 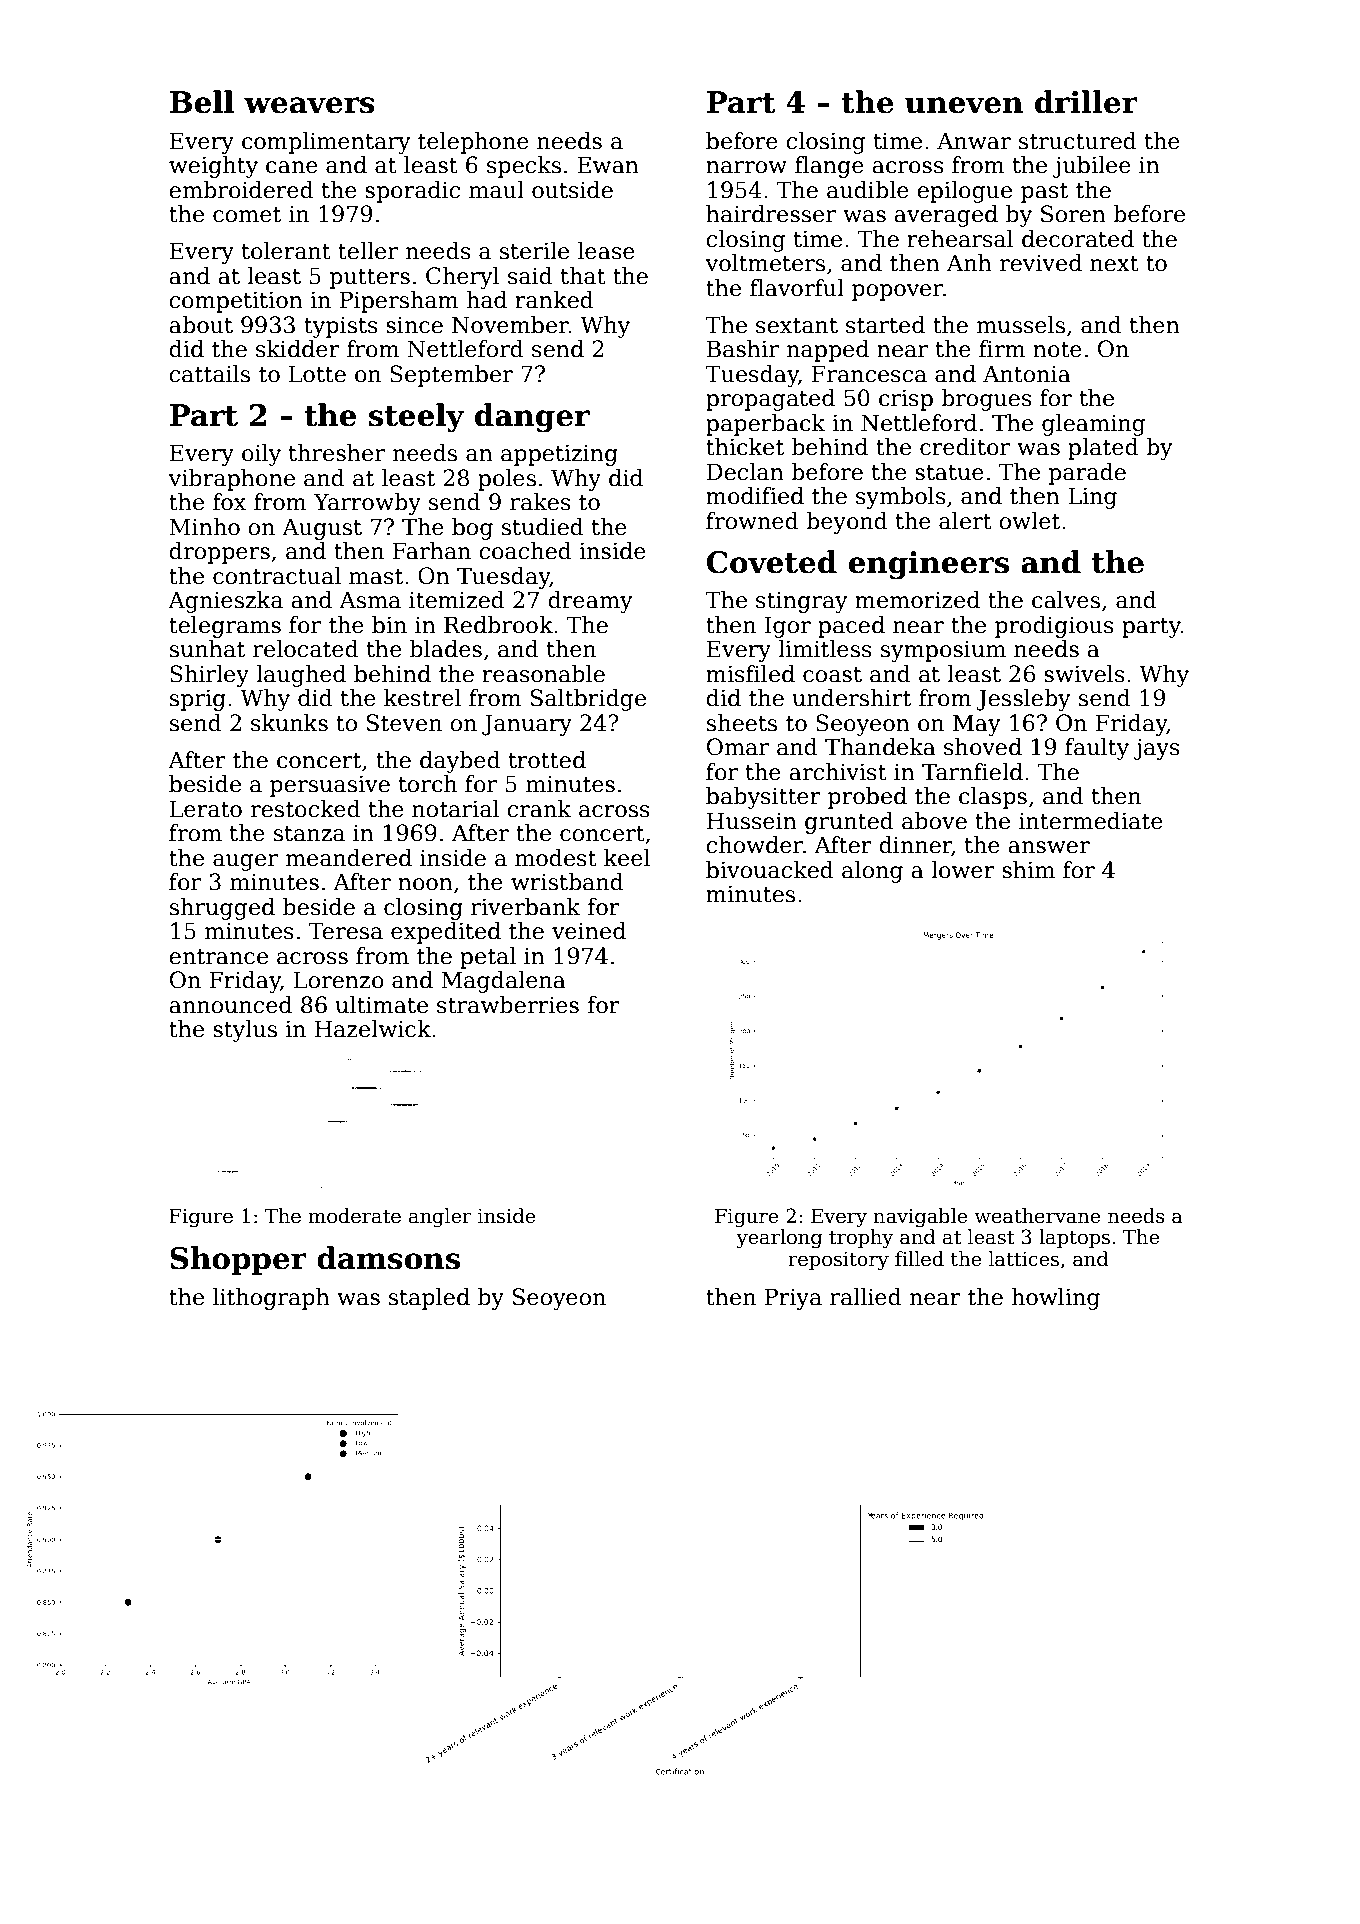 I want to click on skunks, so click(x=289, y=723).
